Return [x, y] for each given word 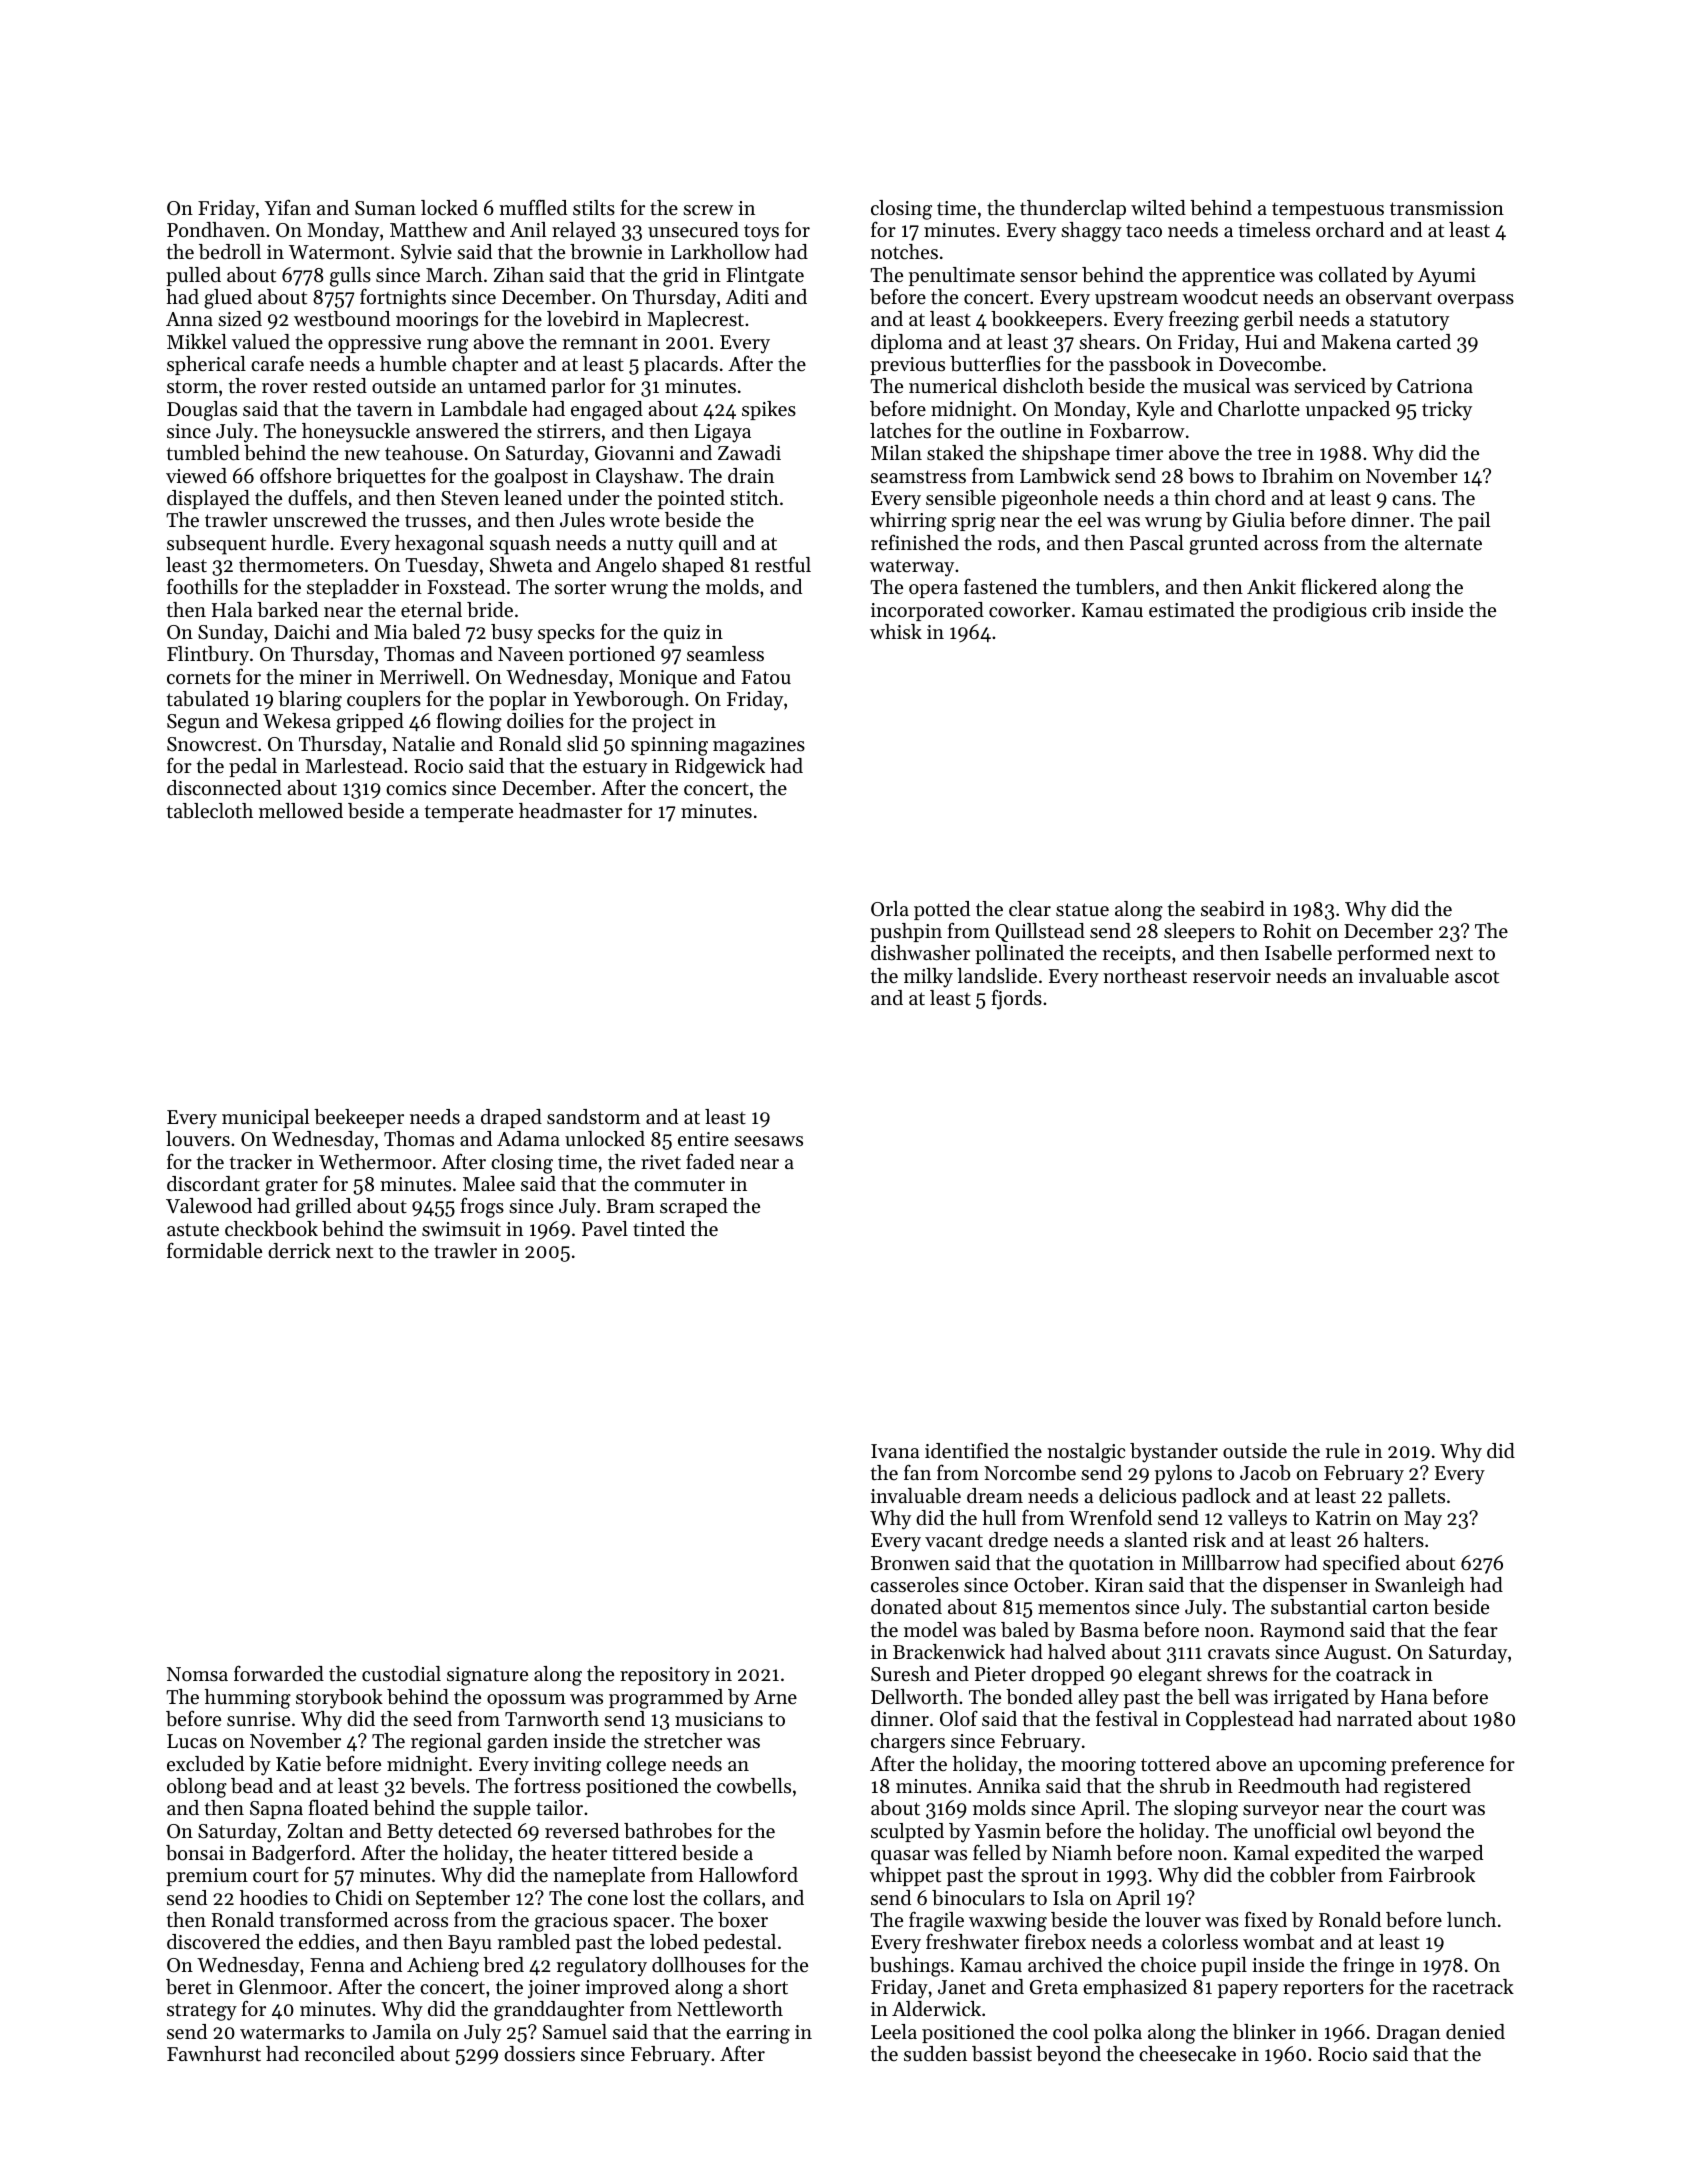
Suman [385, 208]
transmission [1447, 208]
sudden [935, 2054]
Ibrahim [1297, 476]
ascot [1477, 977]
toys [761, 233]
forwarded [279, 1673]
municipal [265, 1118]
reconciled [350, 2054]
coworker [1030, 609]
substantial [1319, 1607]
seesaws [768, 1141]
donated [906, 1607]
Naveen [531, 654]
